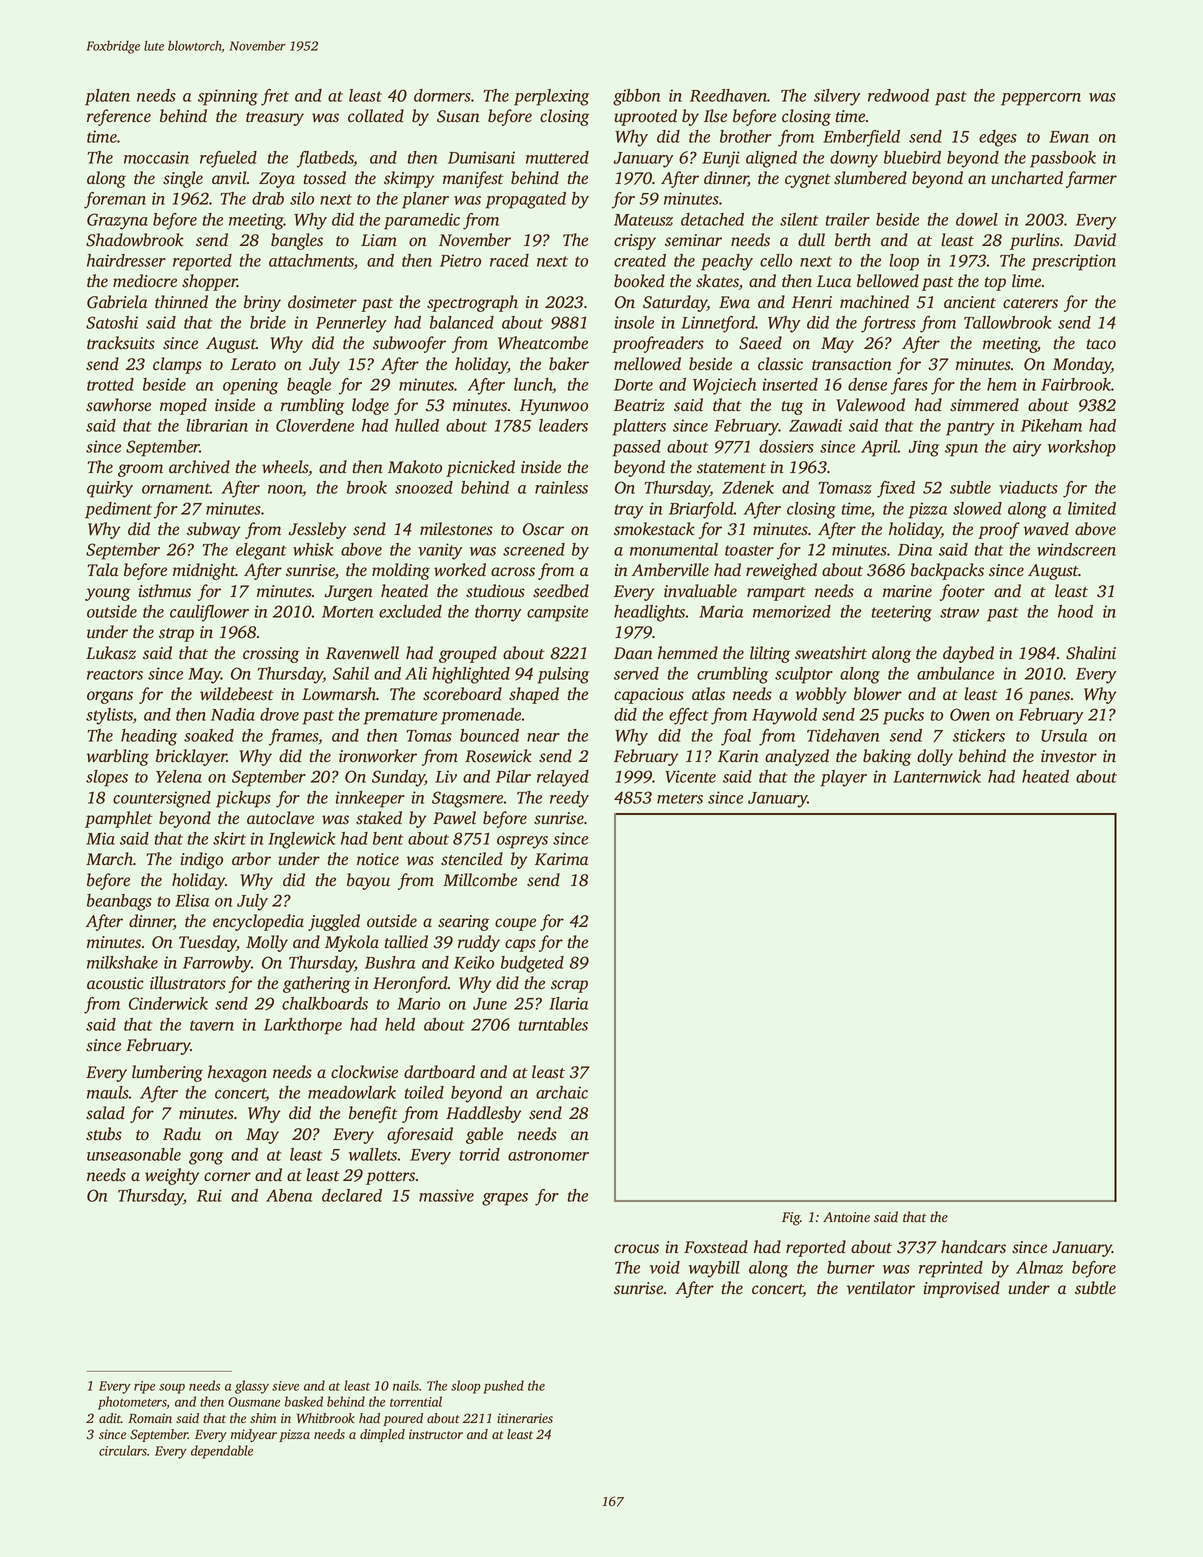  What do you see at coordinates (251, 859) in the screenshot?
I see `arbor` at bounding box center [251, 859].
